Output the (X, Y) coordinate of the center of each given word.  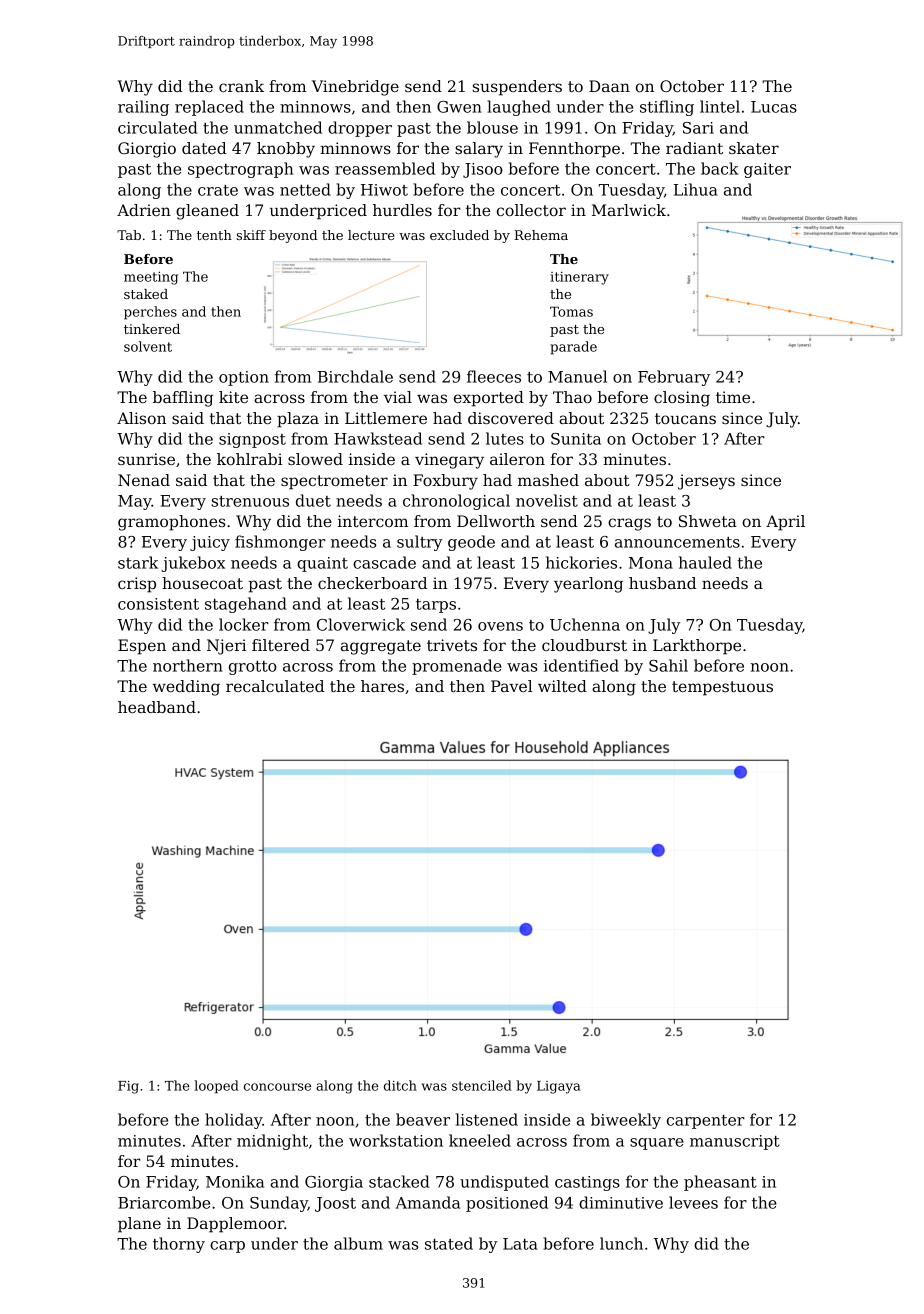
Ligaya (559, 1087)
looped (216, 1087)
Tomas (571, 311)
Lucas (774, 107)
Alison (141, 418)
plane (139, 1225)
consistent (158, 604)
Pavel (512, 686)
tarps (436, 606)
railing (143, 108)
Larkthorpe (697, 647)
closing (682, 399)
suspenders (517, 88)
